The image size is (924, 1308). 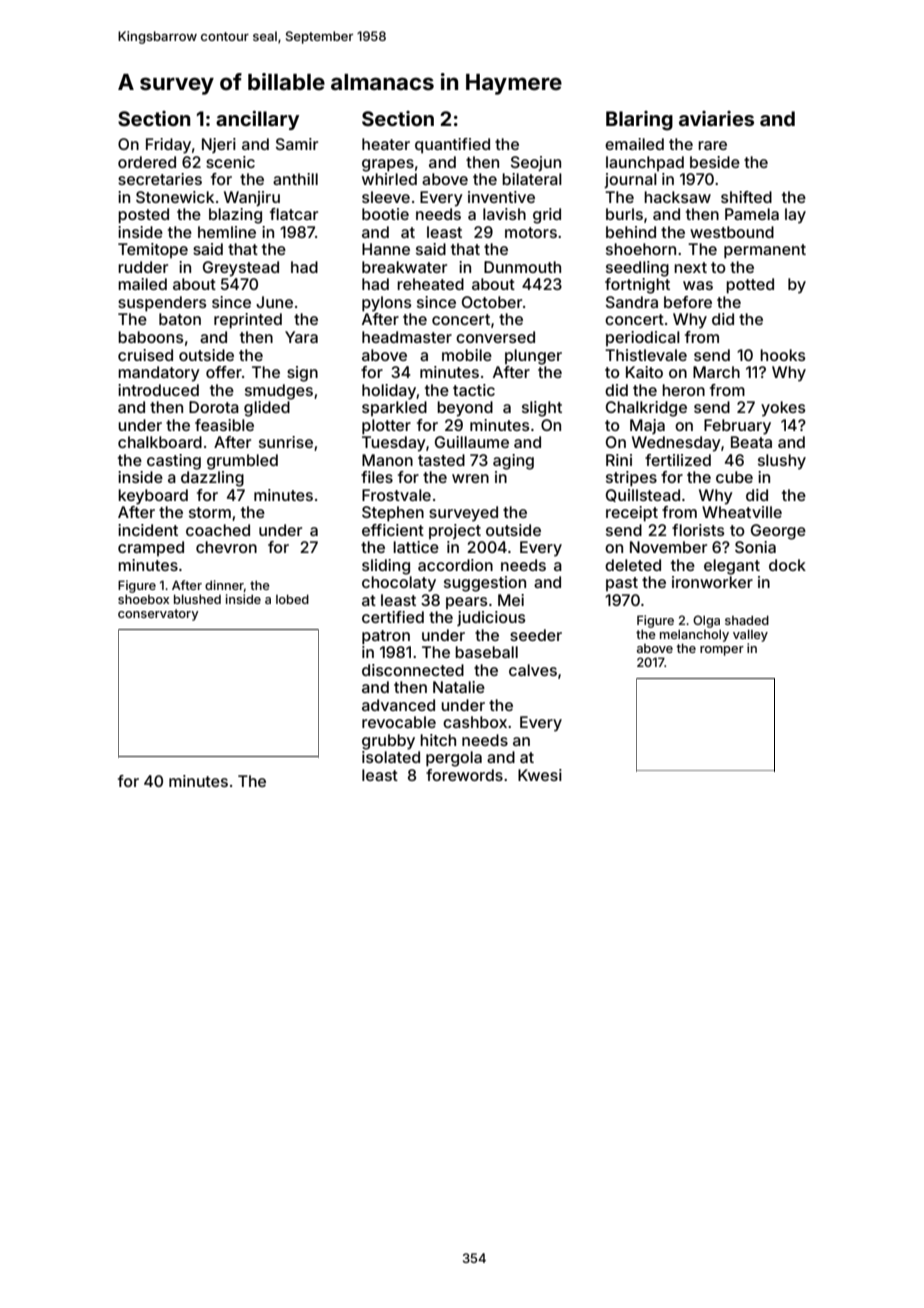 What do you see at coordinates (750, 635) in the document?
I see `valley` at bounding box center [750, 635].
